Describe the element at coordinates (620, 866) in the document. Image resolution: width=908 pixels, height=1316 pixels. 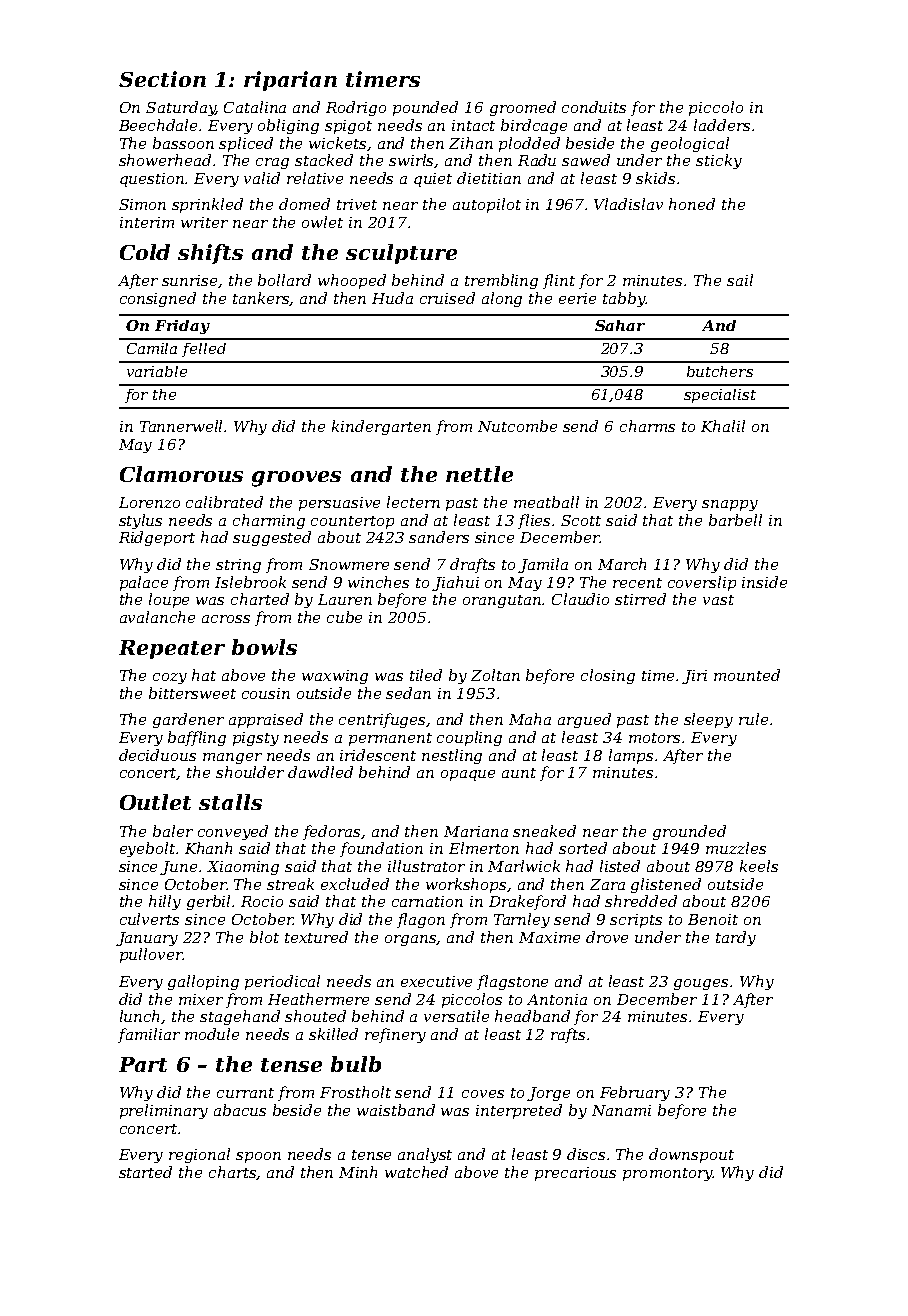
I see `listed` at that location.
